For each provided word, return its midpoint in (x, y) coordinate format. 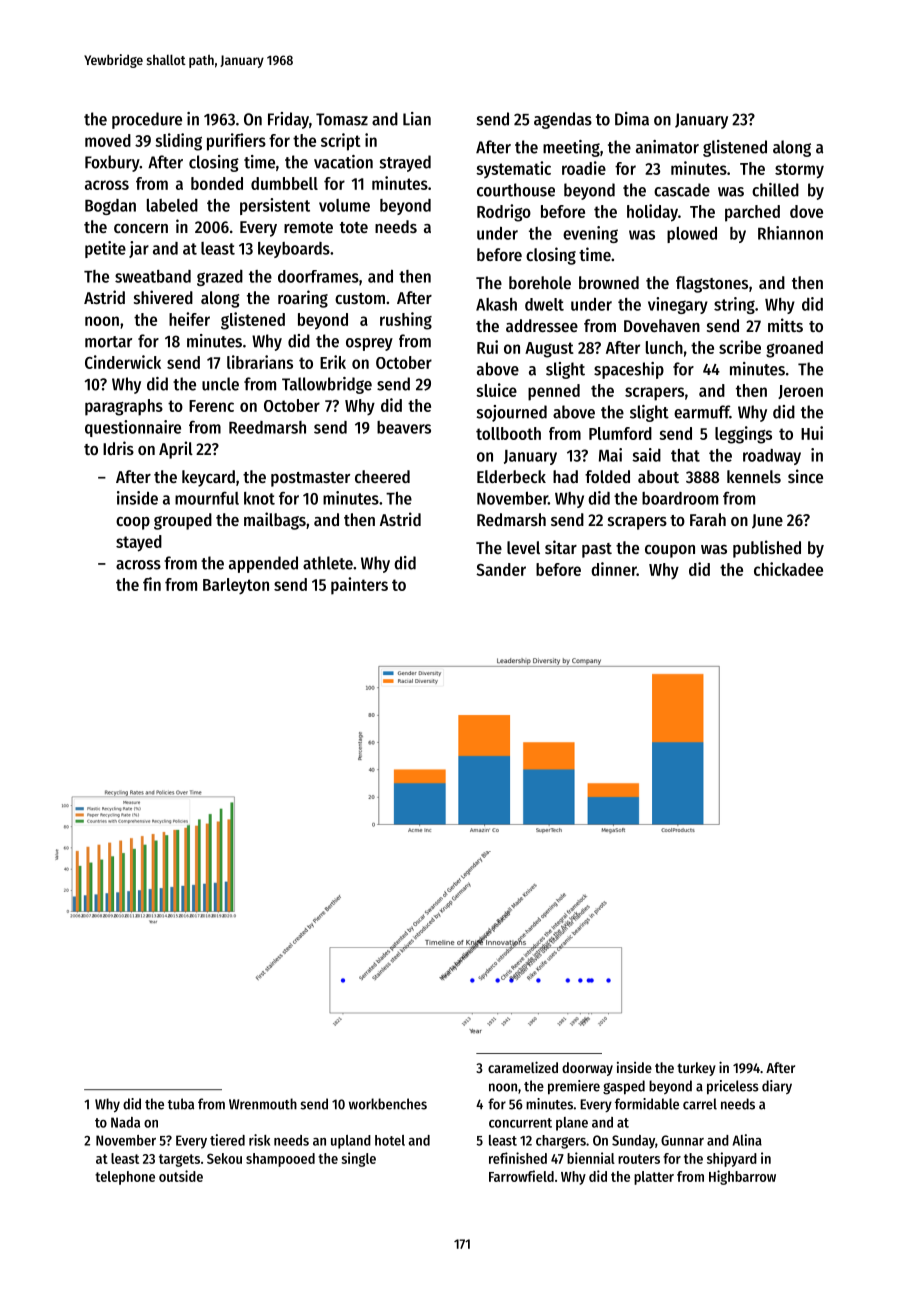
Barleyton (236, 586)
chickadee (788, 569)
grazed (220, 278)
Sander (501, 569)
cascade (682, 190)
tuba (181, 1104)
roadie (584, 168)
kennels (754, 476)
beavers (404, 427)
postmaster (310, 479)
